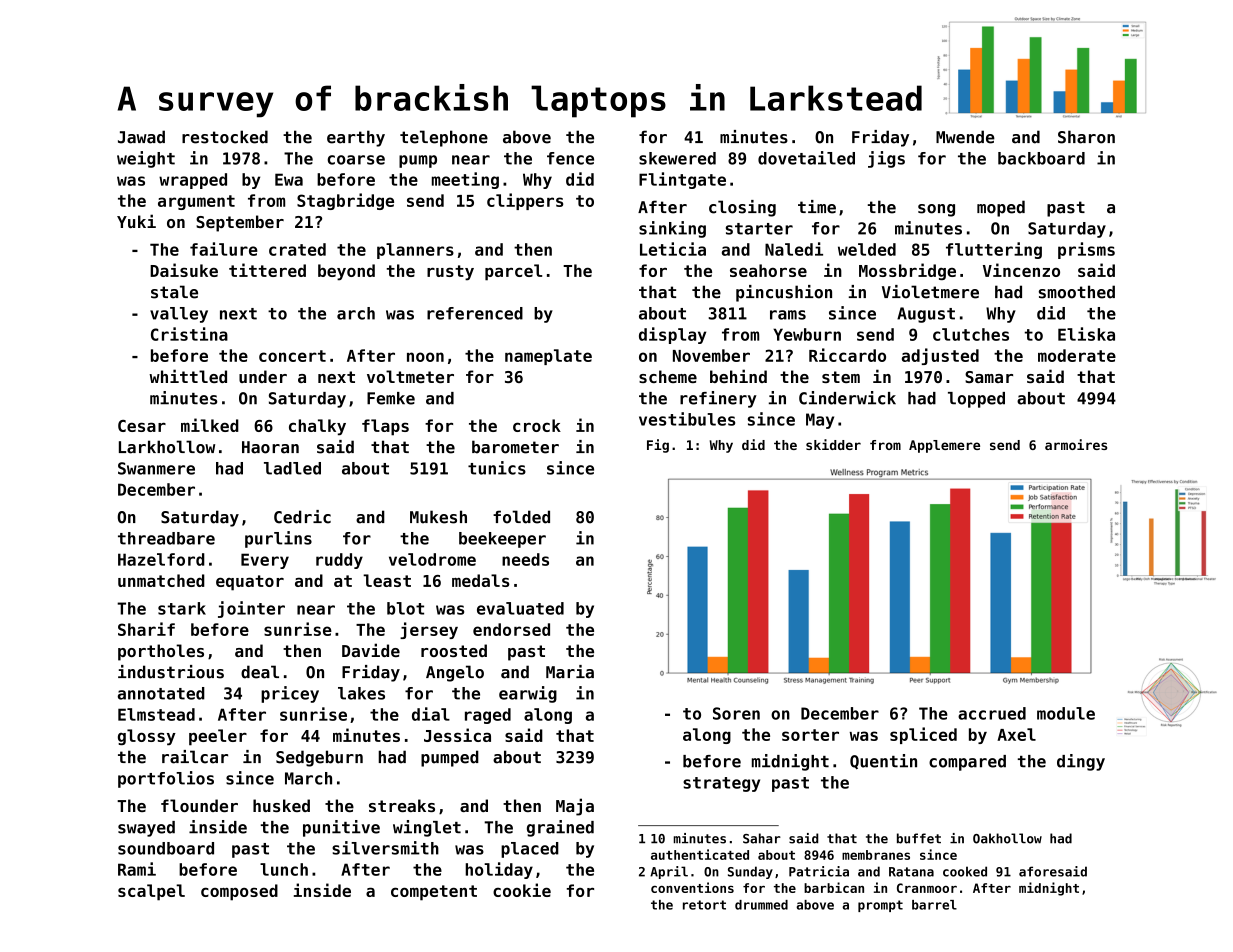  I want to click on retort, so click(704, 905).
